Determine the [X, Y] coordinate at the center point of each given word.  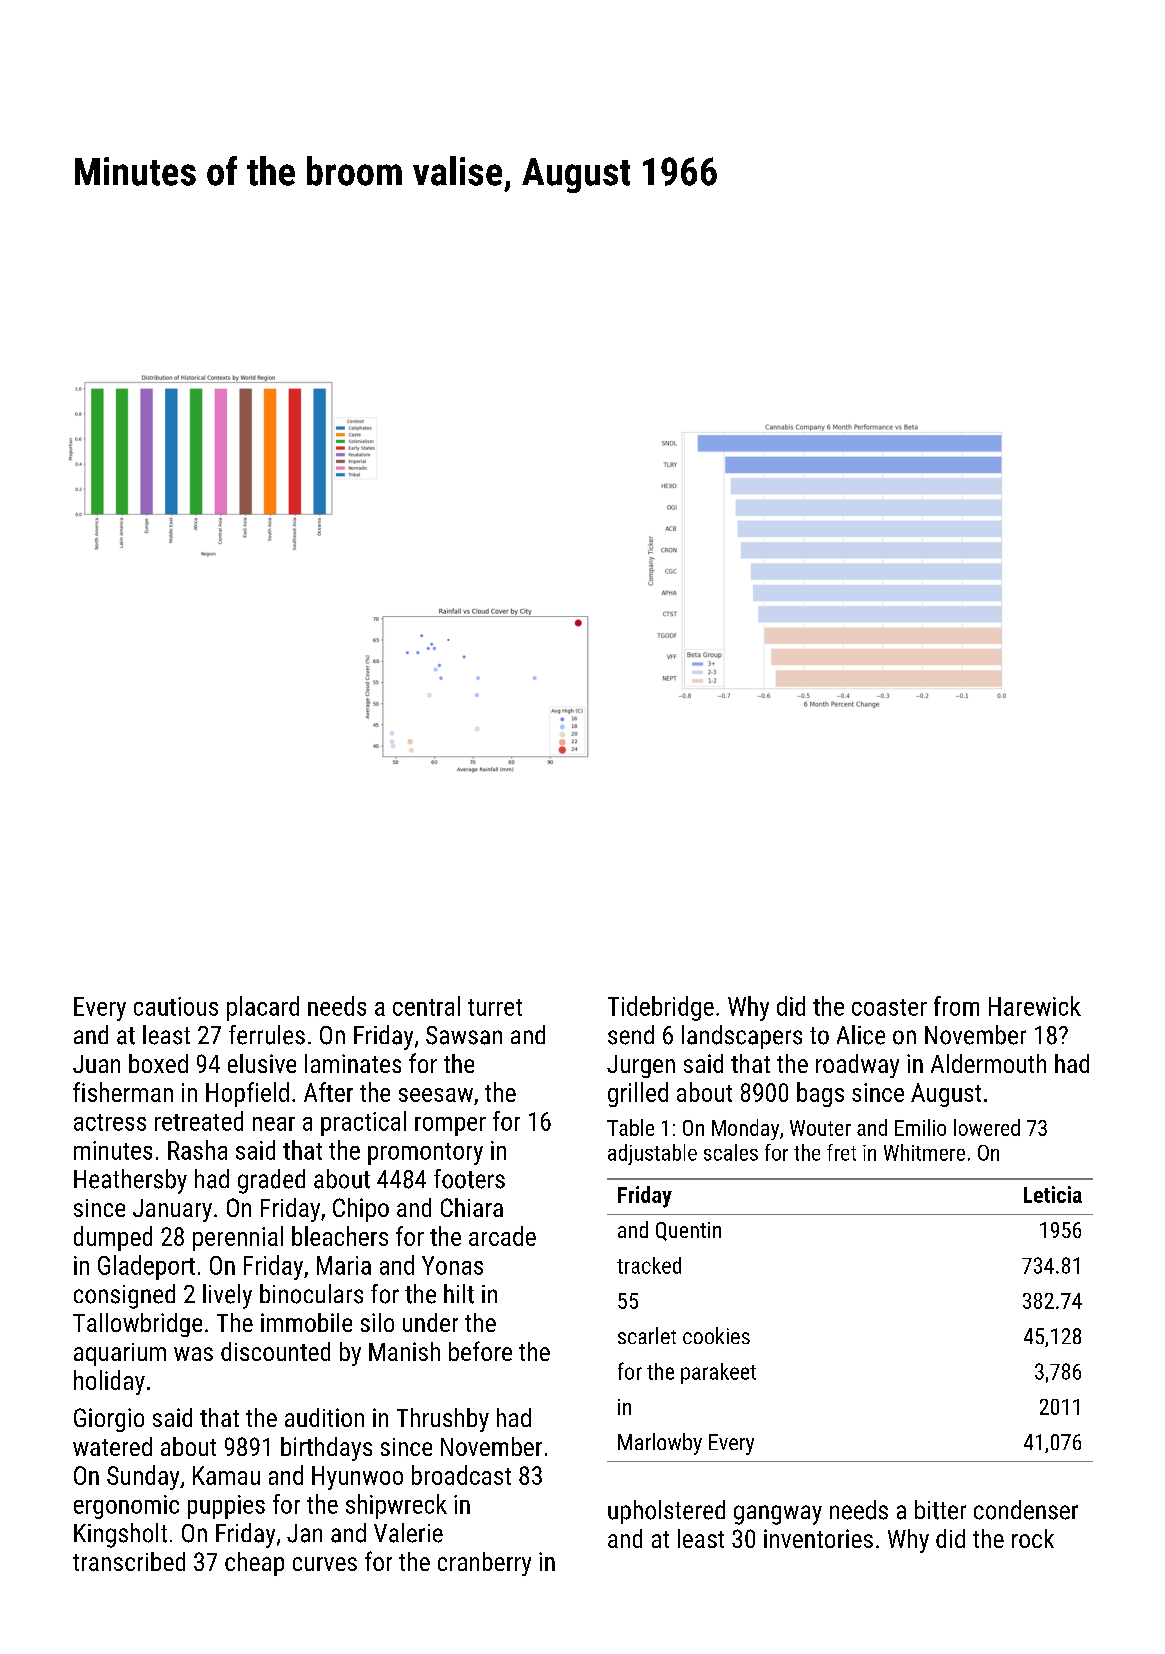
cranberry [484, 1564]
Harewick [1035, 1006]
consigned [124, 1296]
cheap [254, 1564]
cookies [716, 1335]
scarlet [647, 1335]
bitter [940, 1510]
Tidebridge [661, 1008]
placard [263, 1008]
